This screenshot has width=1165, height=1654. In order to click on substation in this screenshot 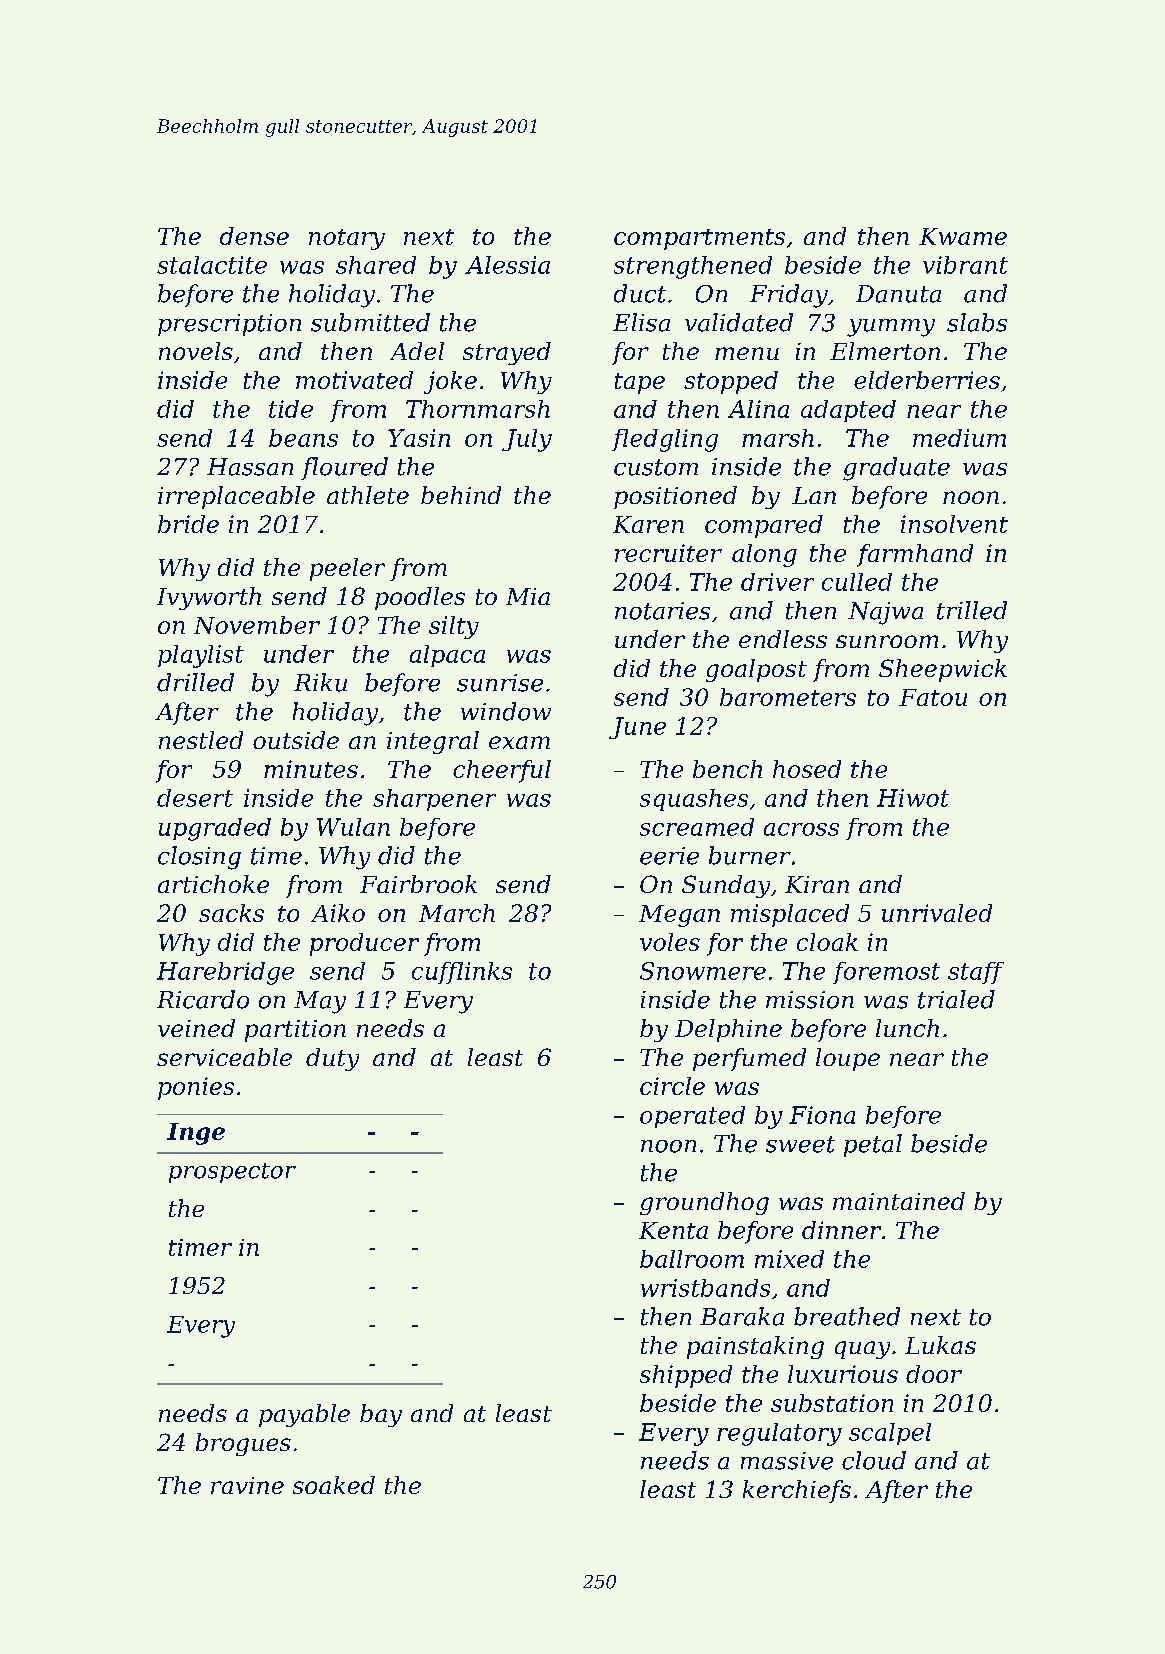, I will do `click(832, 1403)`.
